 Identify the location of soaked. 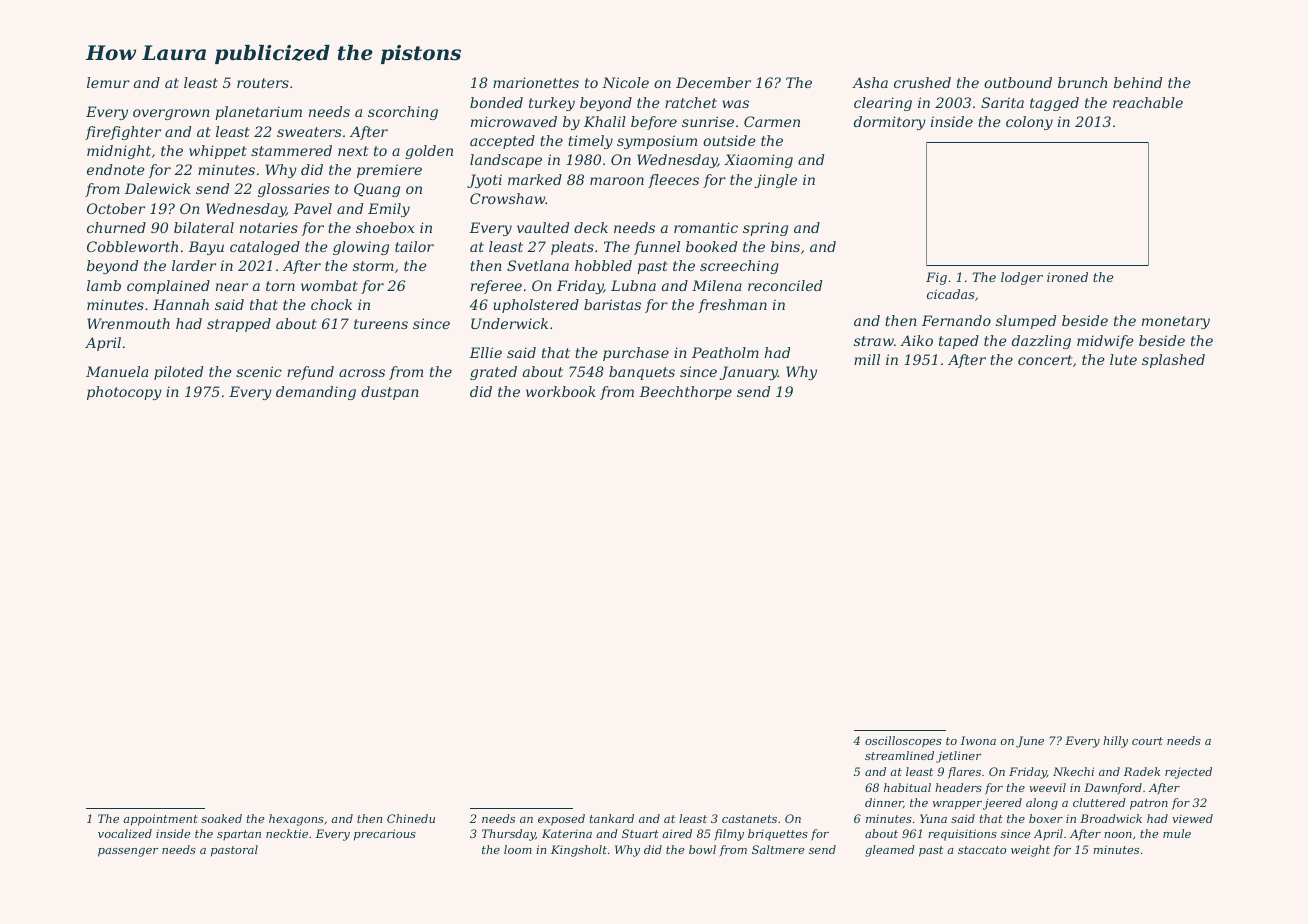
(221, 818).
